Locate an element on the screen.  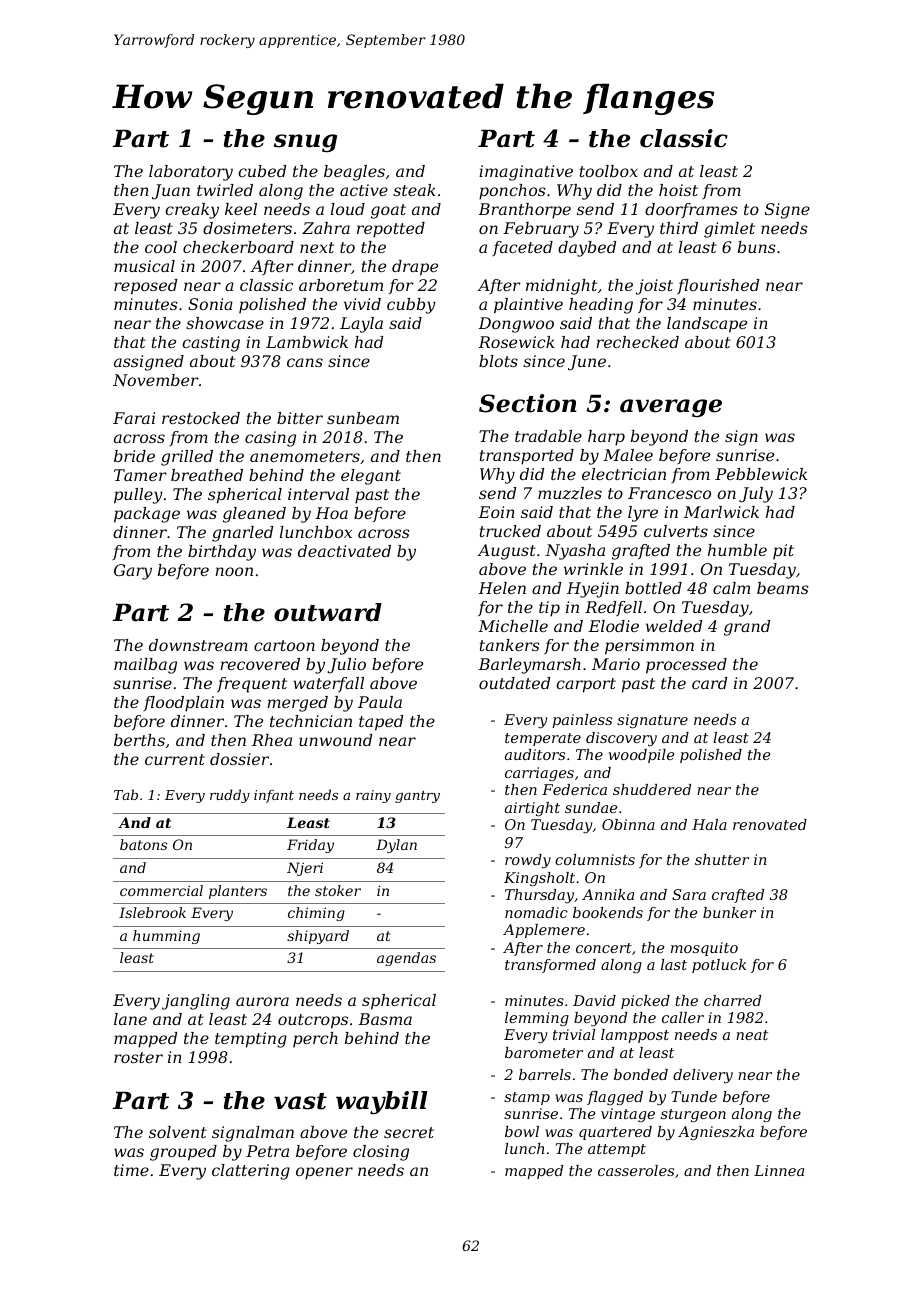
imaginative is located at coordinates (526, 173).
